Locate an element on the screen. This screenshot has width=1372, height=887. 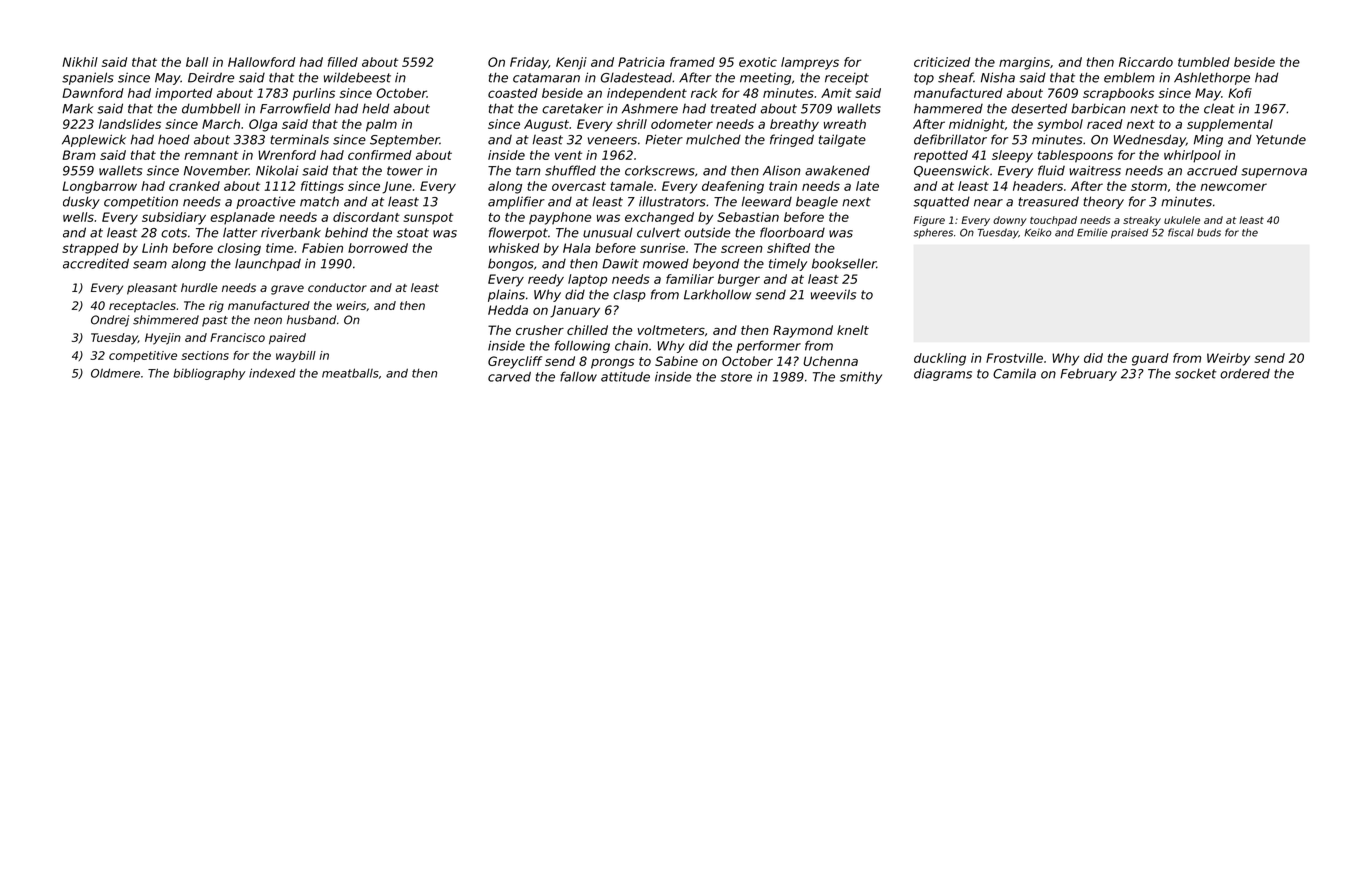
Weirby is located at coordinates (1228, 359).
